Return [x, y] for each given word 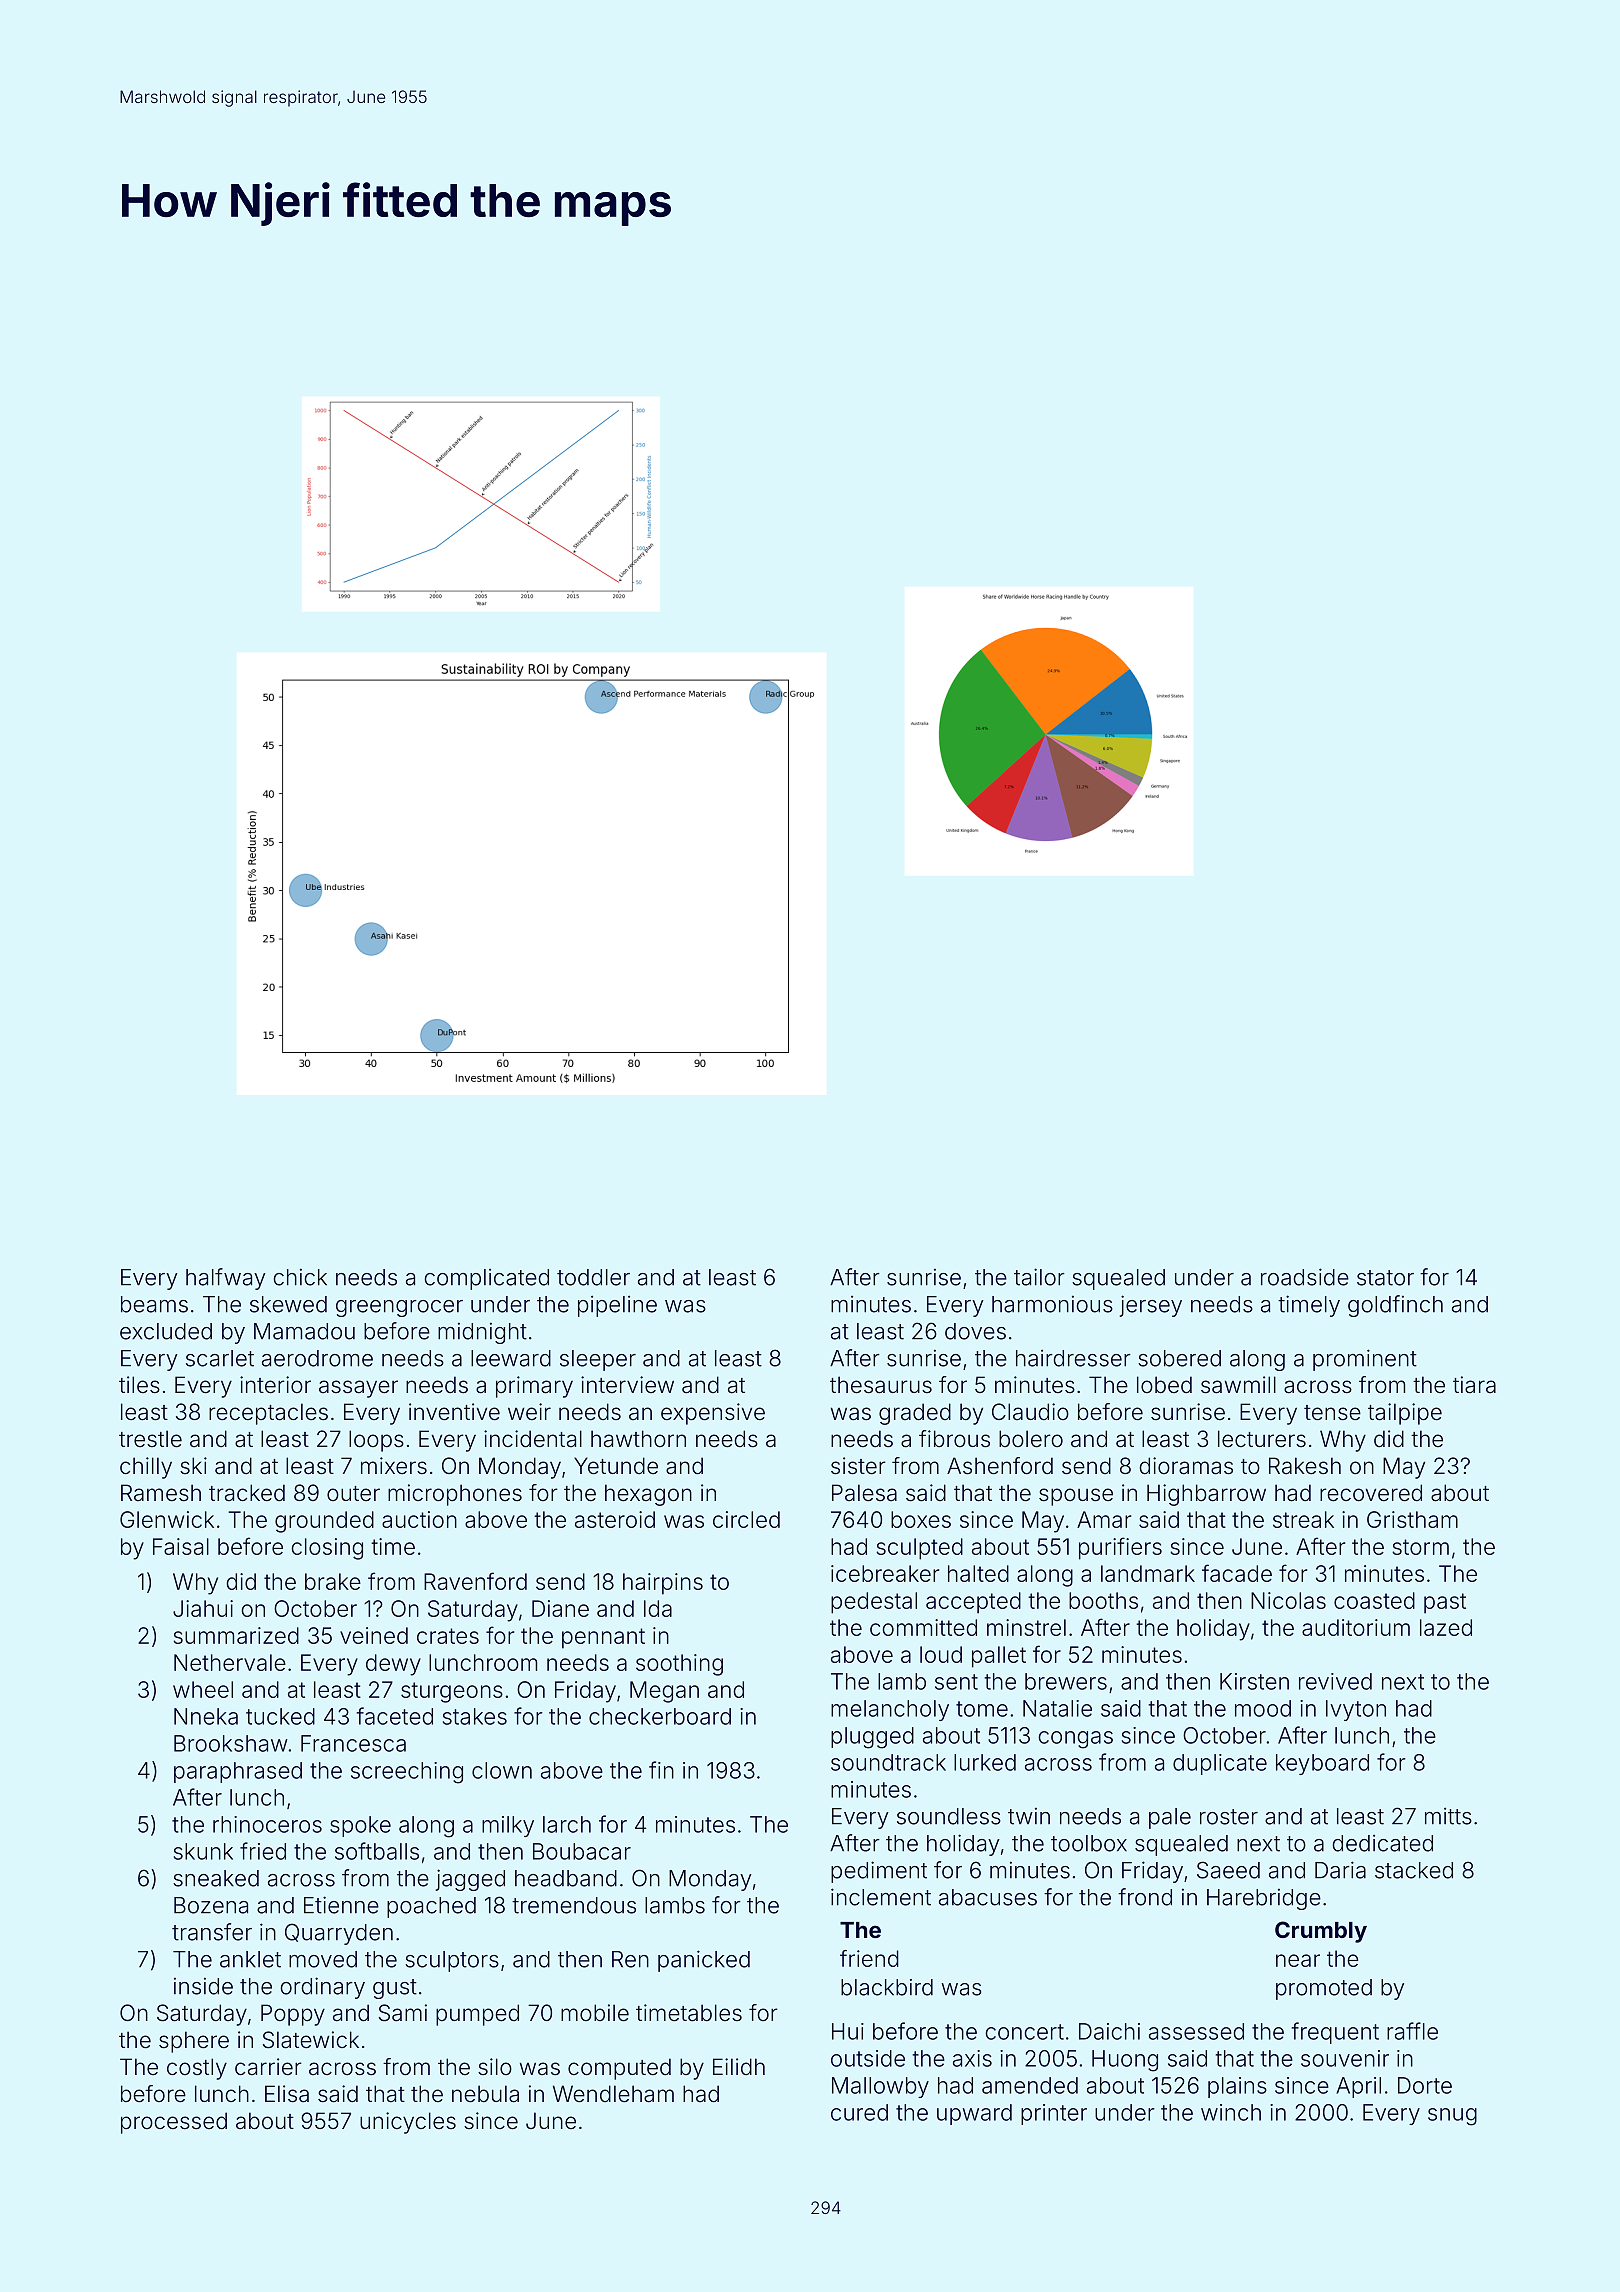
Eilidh [739, 2066]
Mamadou [304, 1331]
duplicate [1220, 1764]
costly [197, 2069]
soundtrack [888, 1762]
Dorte [1425, 2085]
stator [1385, 1278]
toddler [593, 1277]
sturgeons [452, 1692]
